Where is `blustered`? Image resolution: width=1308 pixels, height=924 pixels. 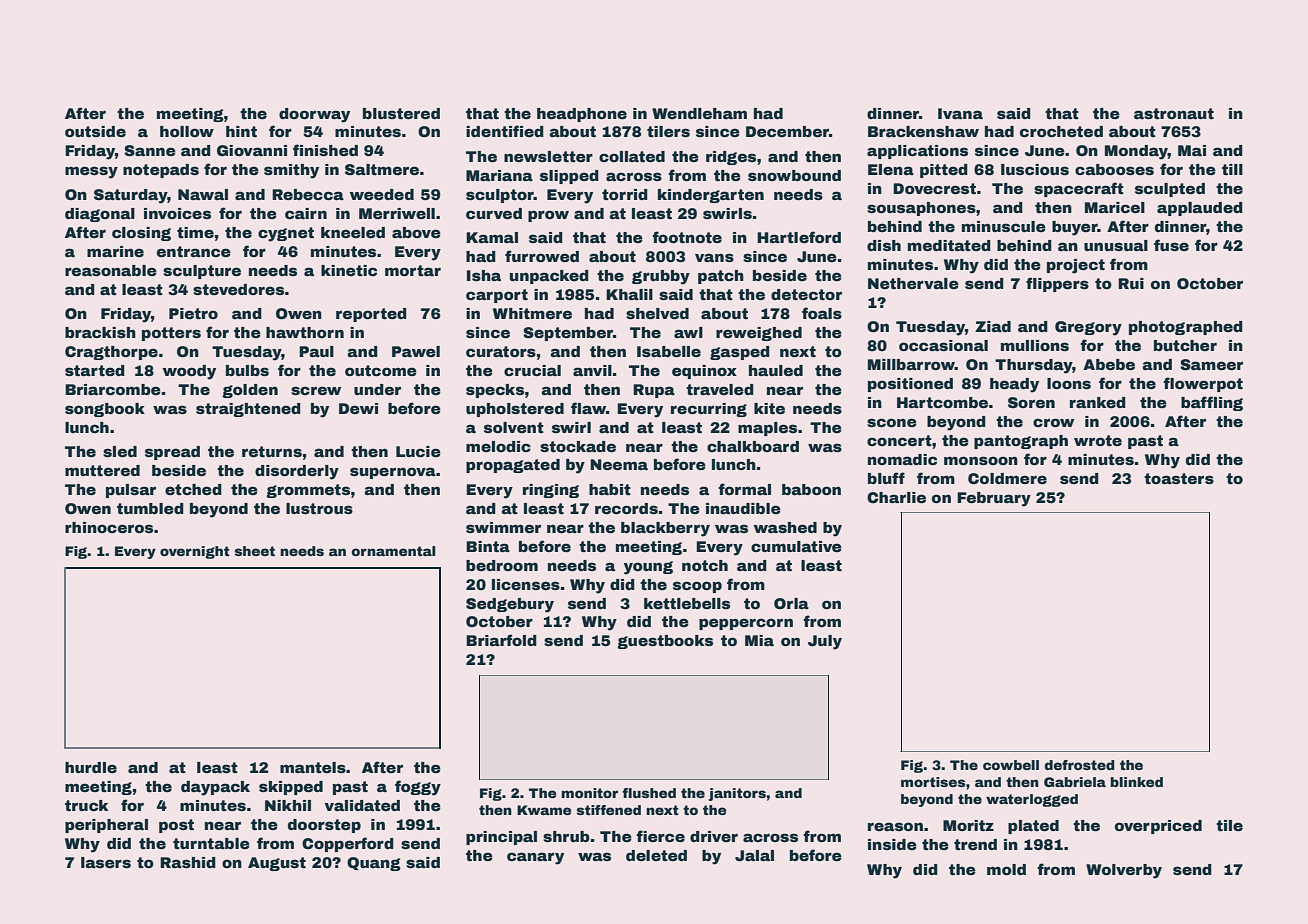 blustered is located at coordinates (401, 113).
